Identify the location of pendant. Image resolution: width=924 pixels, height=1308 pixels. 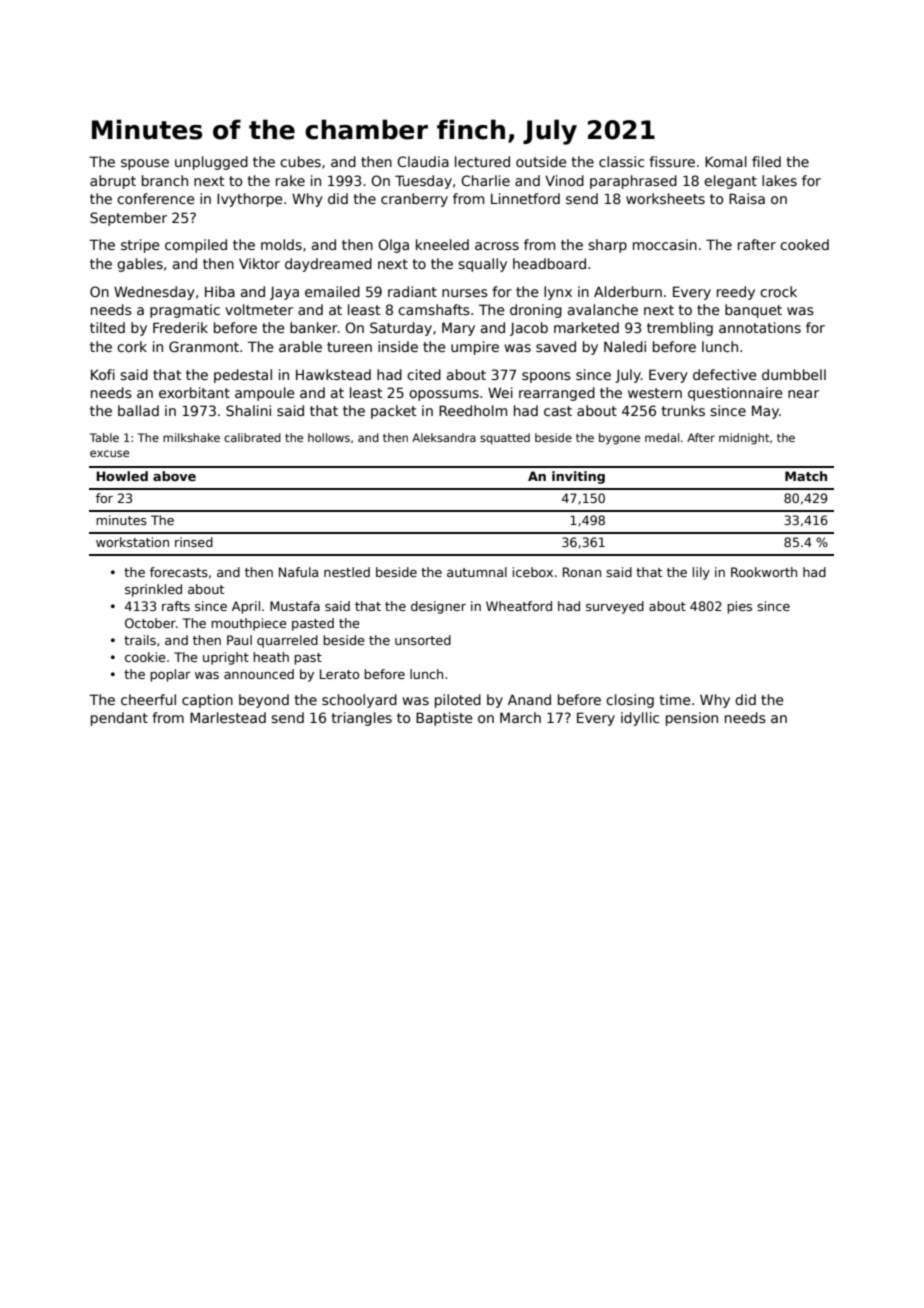
(119, 719).
